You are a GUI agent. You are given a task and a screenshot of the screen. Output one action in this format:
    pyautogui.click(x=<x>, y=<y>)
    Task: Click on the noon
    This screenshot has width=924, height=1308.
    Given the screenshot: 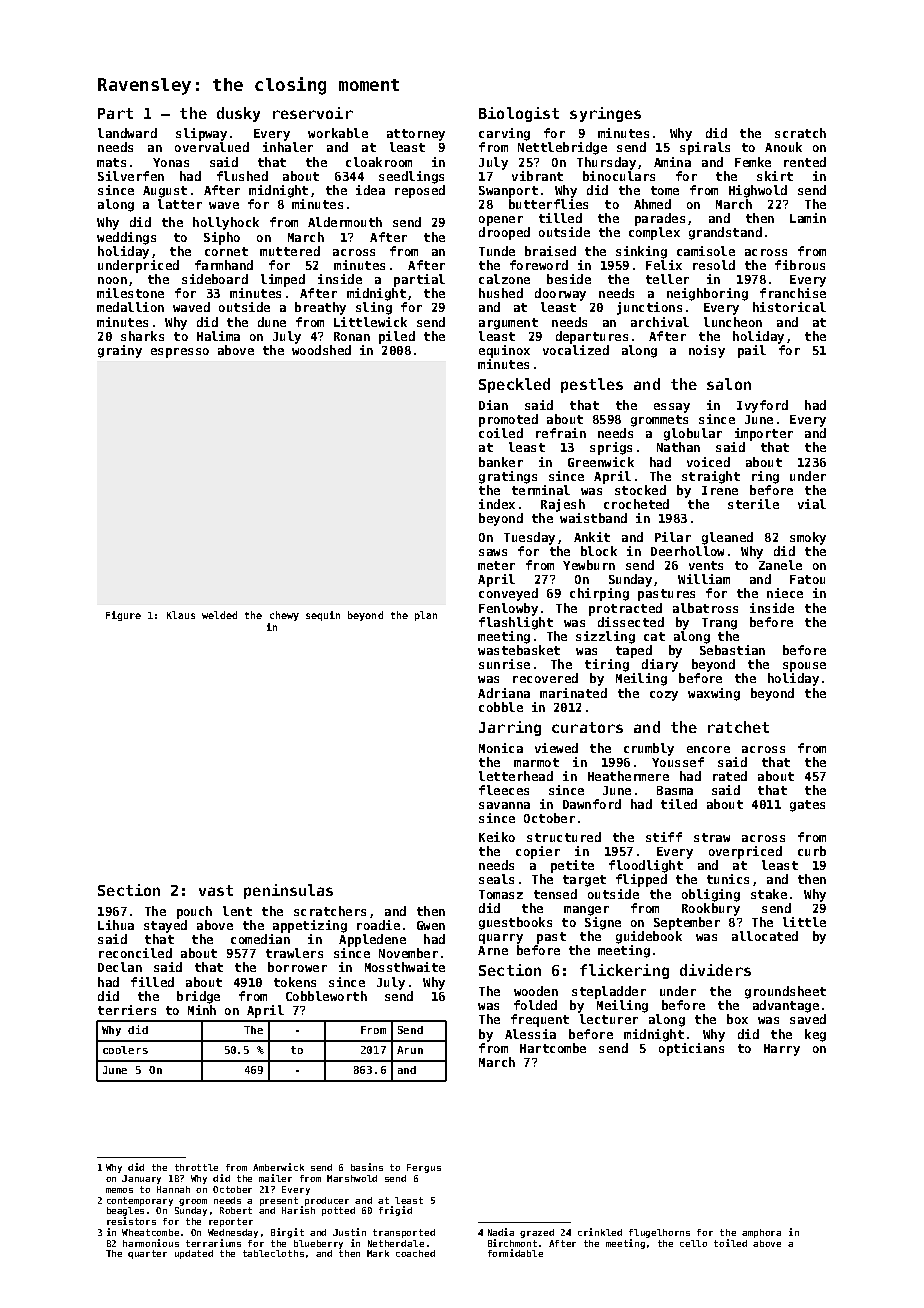 What is the action you would take?
    pyautogui.click(x=112, y=280)
